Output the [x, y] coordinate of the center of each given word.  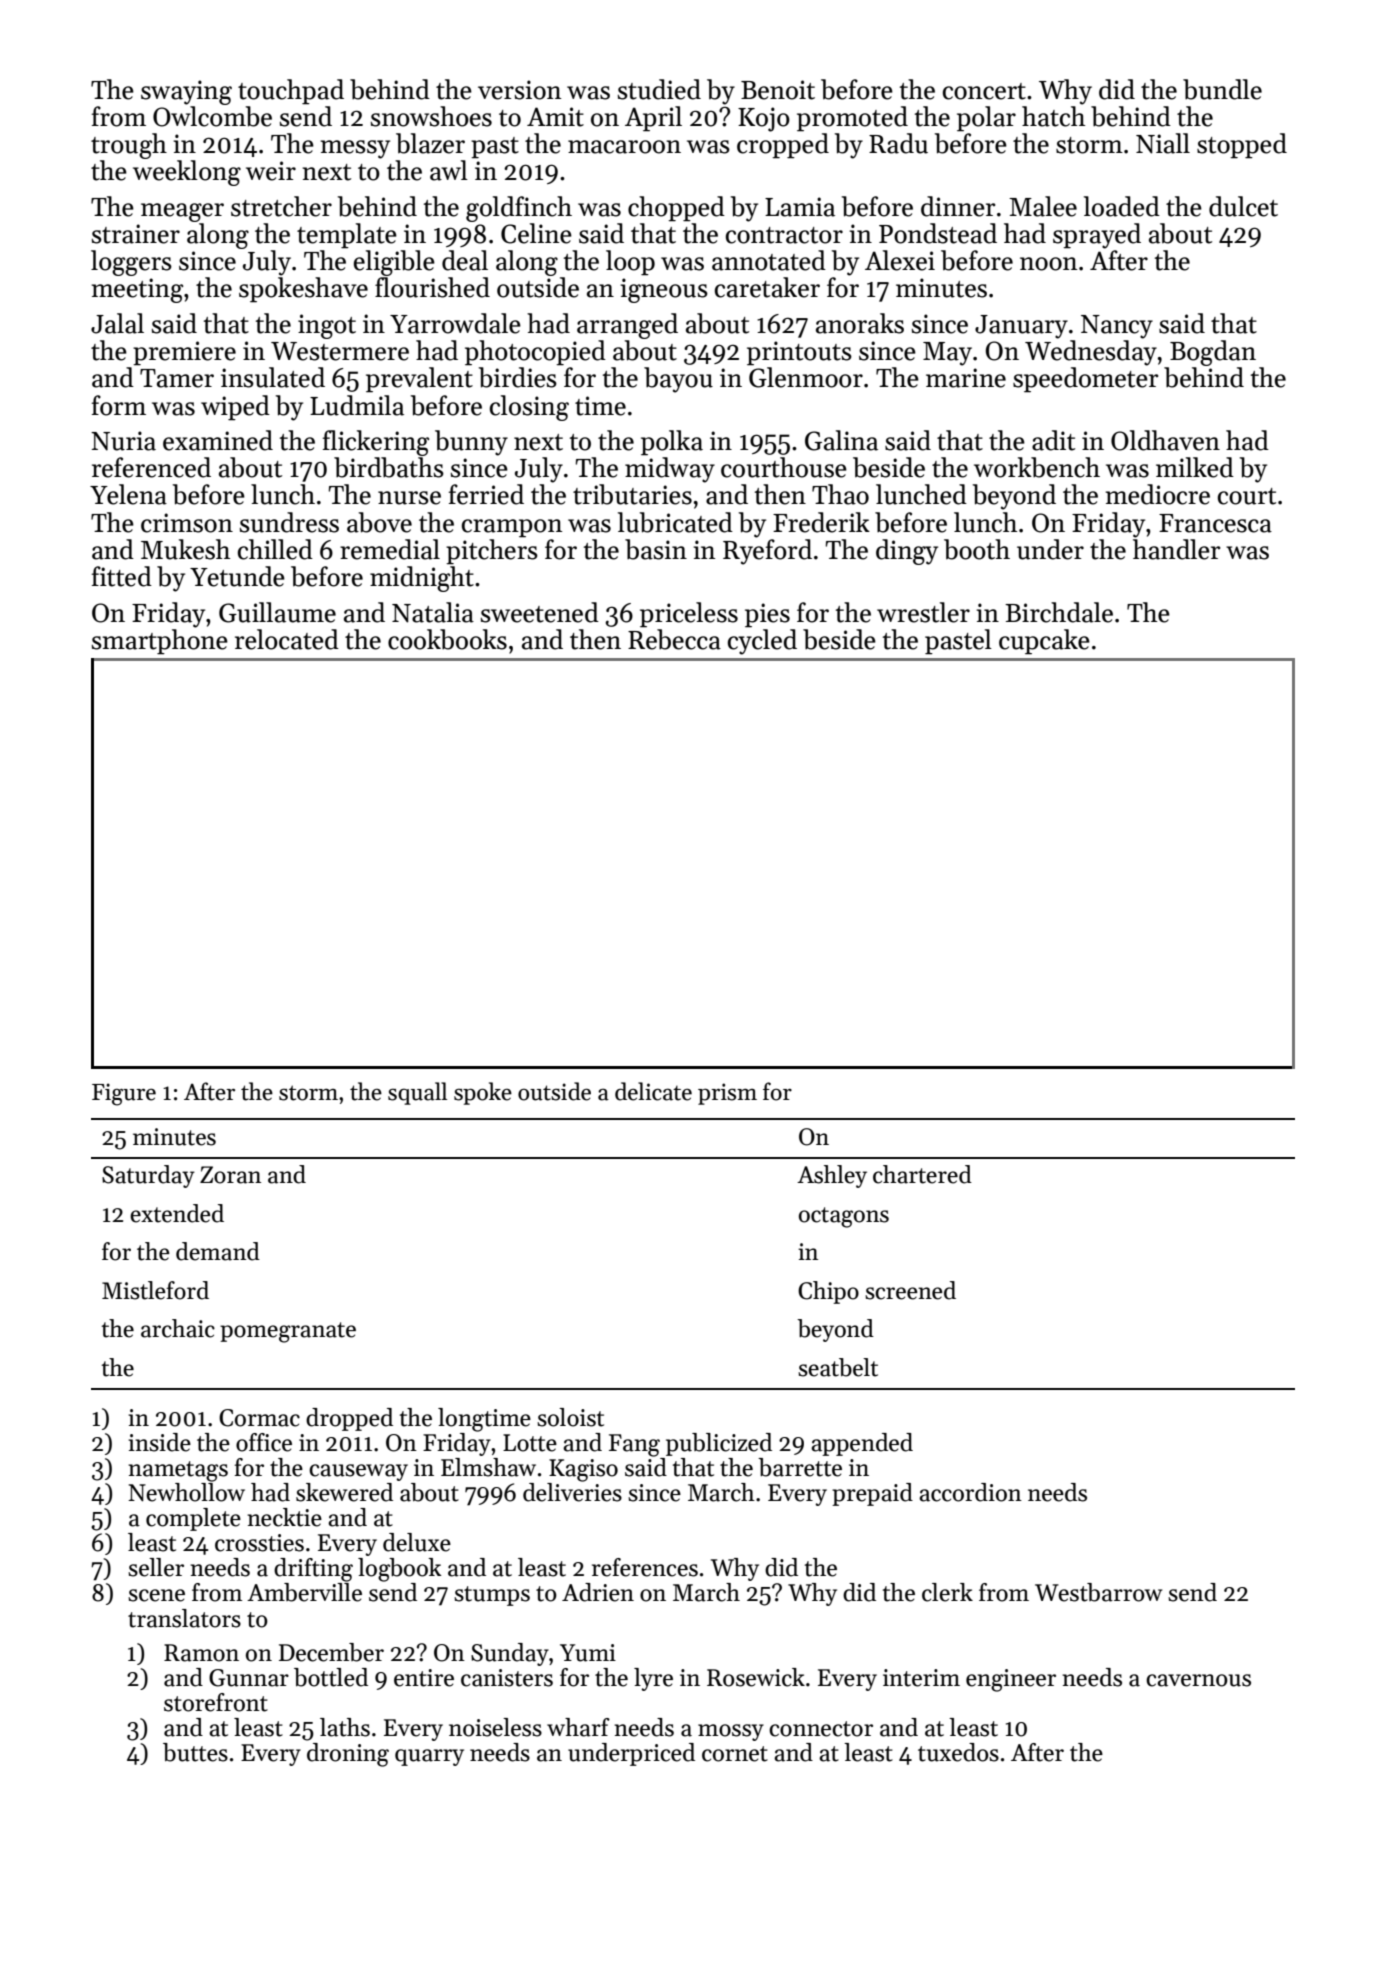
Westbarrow [1098, 1592]
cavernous [1198, 1680]
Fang [634, 1445]
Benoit [778, 90]
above [379, 522]
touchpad [291, 92]
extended [177, 1213]
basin [656, 549]
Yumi [588, 1653]
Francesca [1215, 523]
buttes [195, 1752]
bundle [1222, 89]
